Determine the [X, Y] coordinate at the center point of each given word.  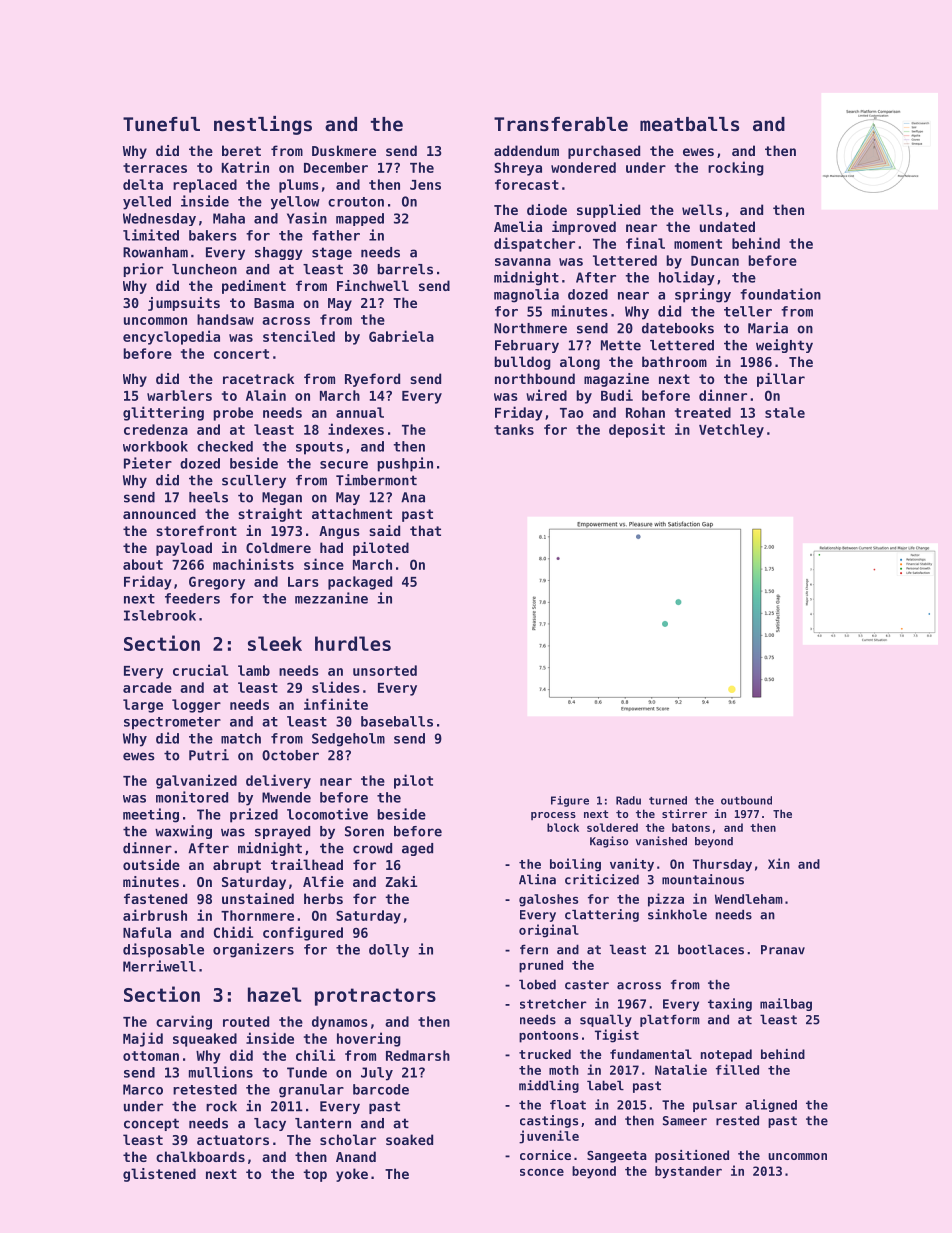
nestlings [263, 125]
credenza [156, 429]
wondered [583, 167]
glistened [159, 1175]
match [241, 738]
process [553, 816]
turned [668, 800]
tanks [514, 429]
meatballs [689, 124]
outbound [746, 800]
